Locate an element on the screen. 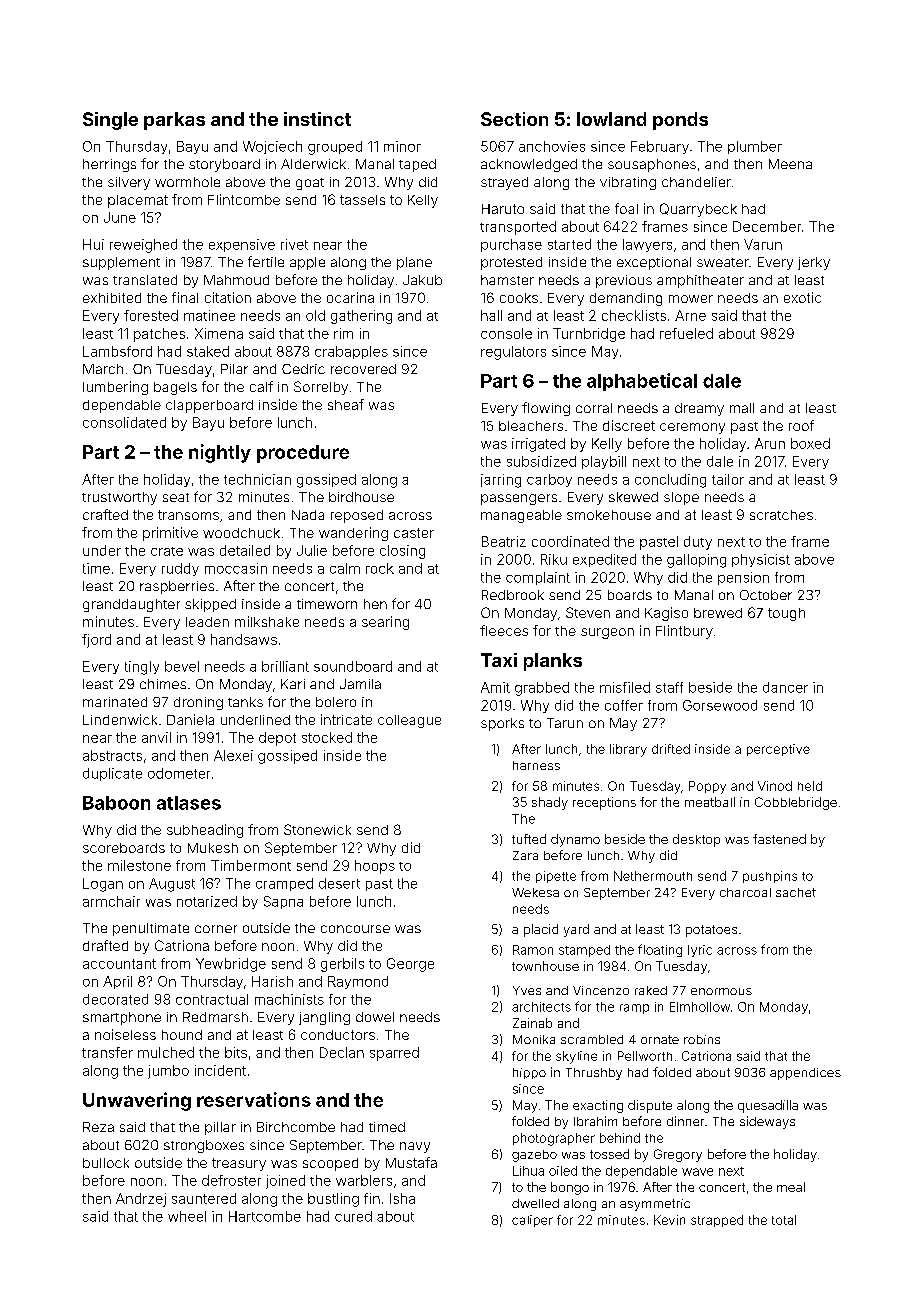  rock is located at coordinates (380, 568).
